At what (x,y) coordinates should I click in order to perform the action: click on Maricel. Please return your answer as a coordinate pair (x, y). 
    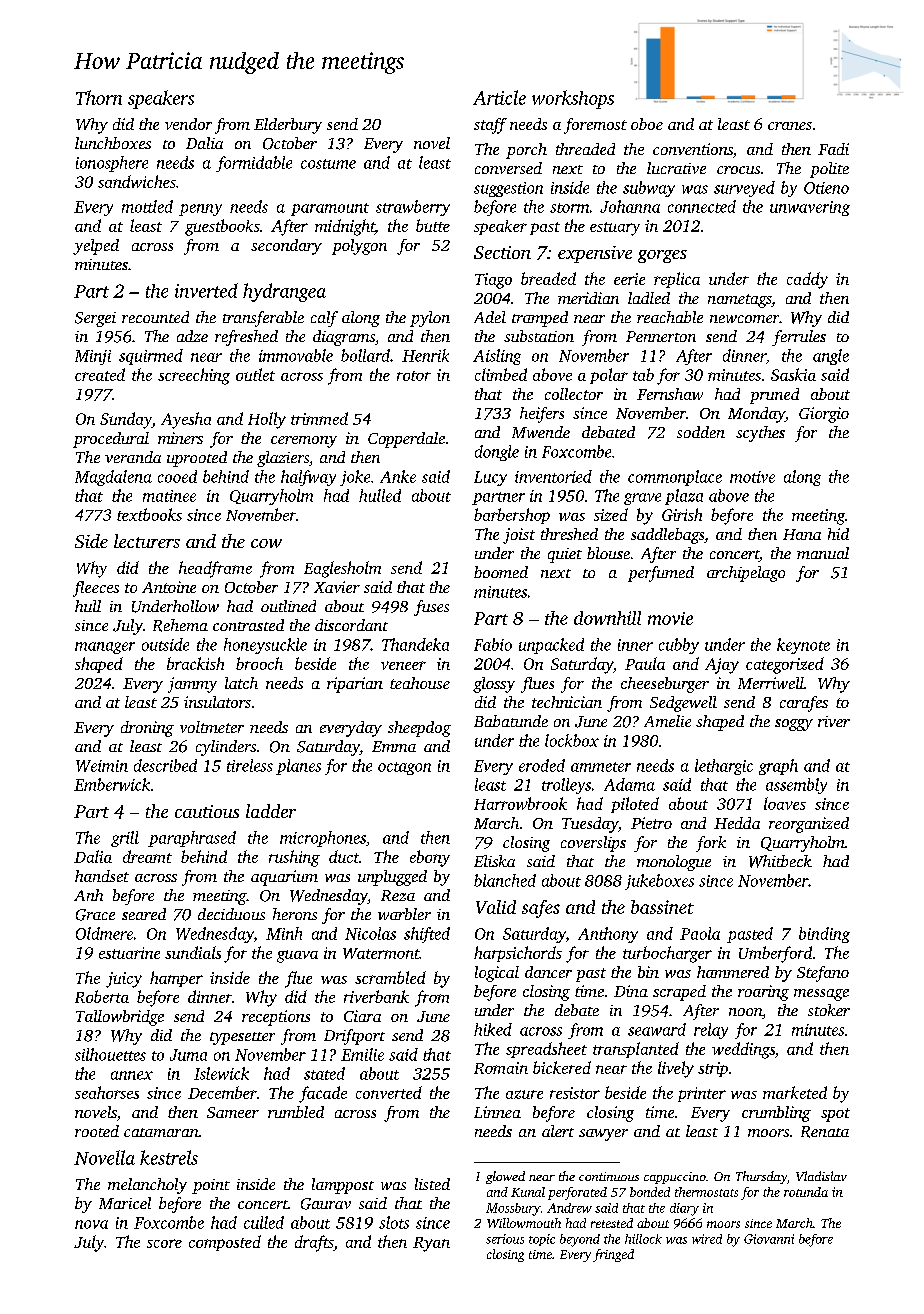
    Looking at the image, I should click on (125, 1203).
